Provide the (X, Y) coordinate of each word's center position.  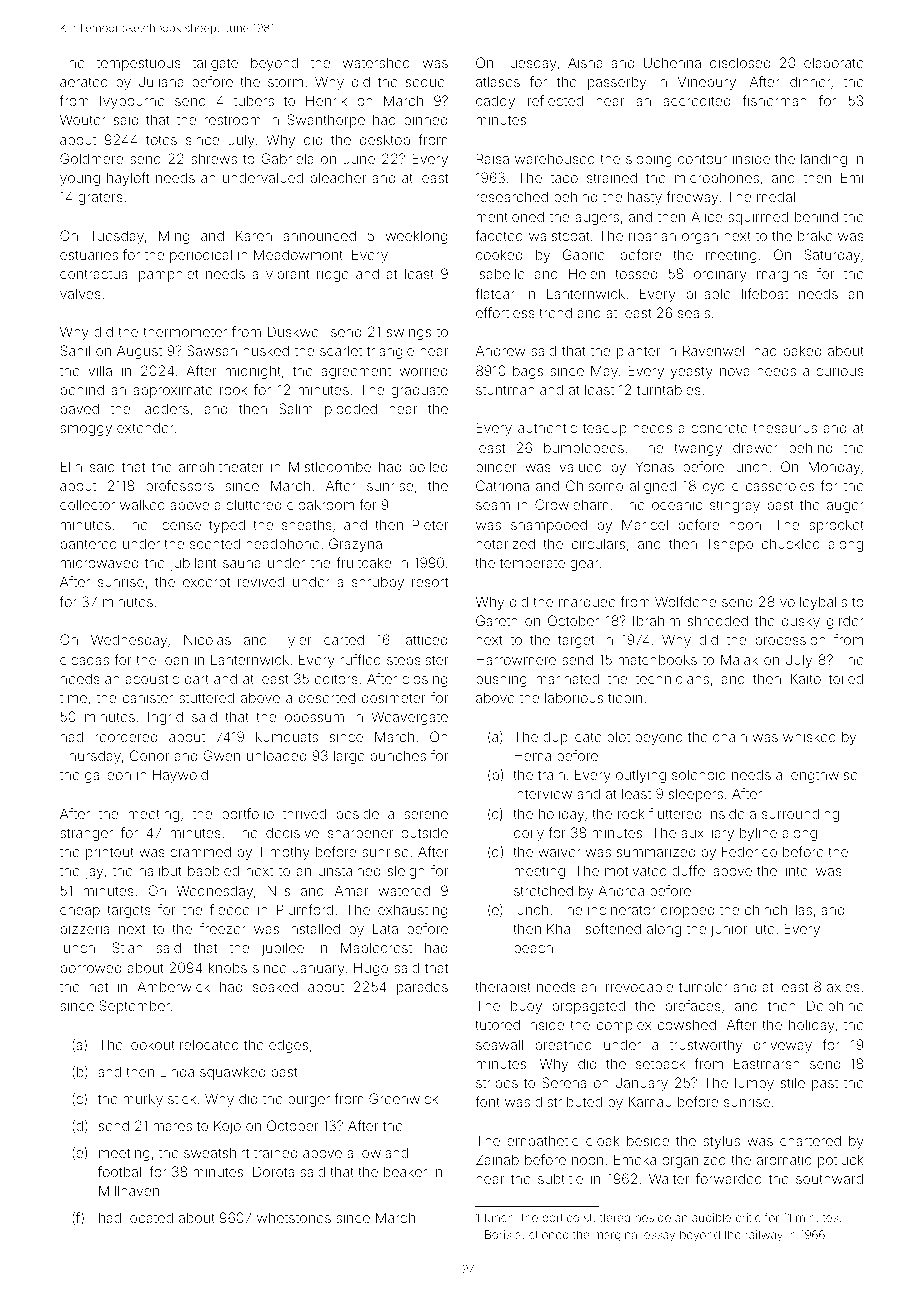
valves (80, 293)
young (80, 180)
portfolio (248, 815)
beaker (405, 1171)
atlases (498, 81)
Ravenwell (715, 350)
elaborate (834, 62)
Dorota (273, 1171)
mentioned (510, 216)
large (349, 757)
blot (618, 736)
